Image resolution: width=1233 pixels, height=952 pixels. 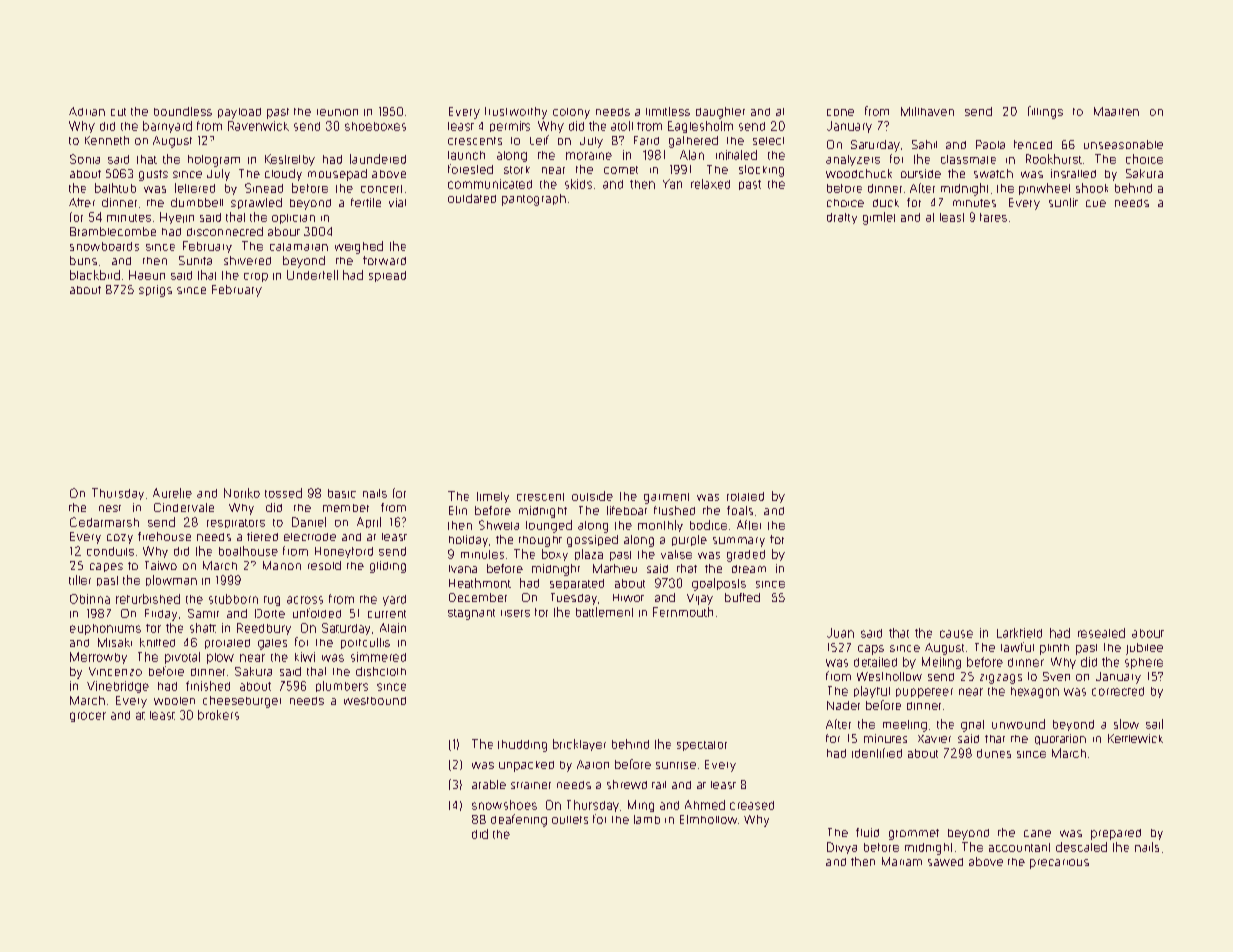 I want to click on rotated, so click(x=745, y=496).
